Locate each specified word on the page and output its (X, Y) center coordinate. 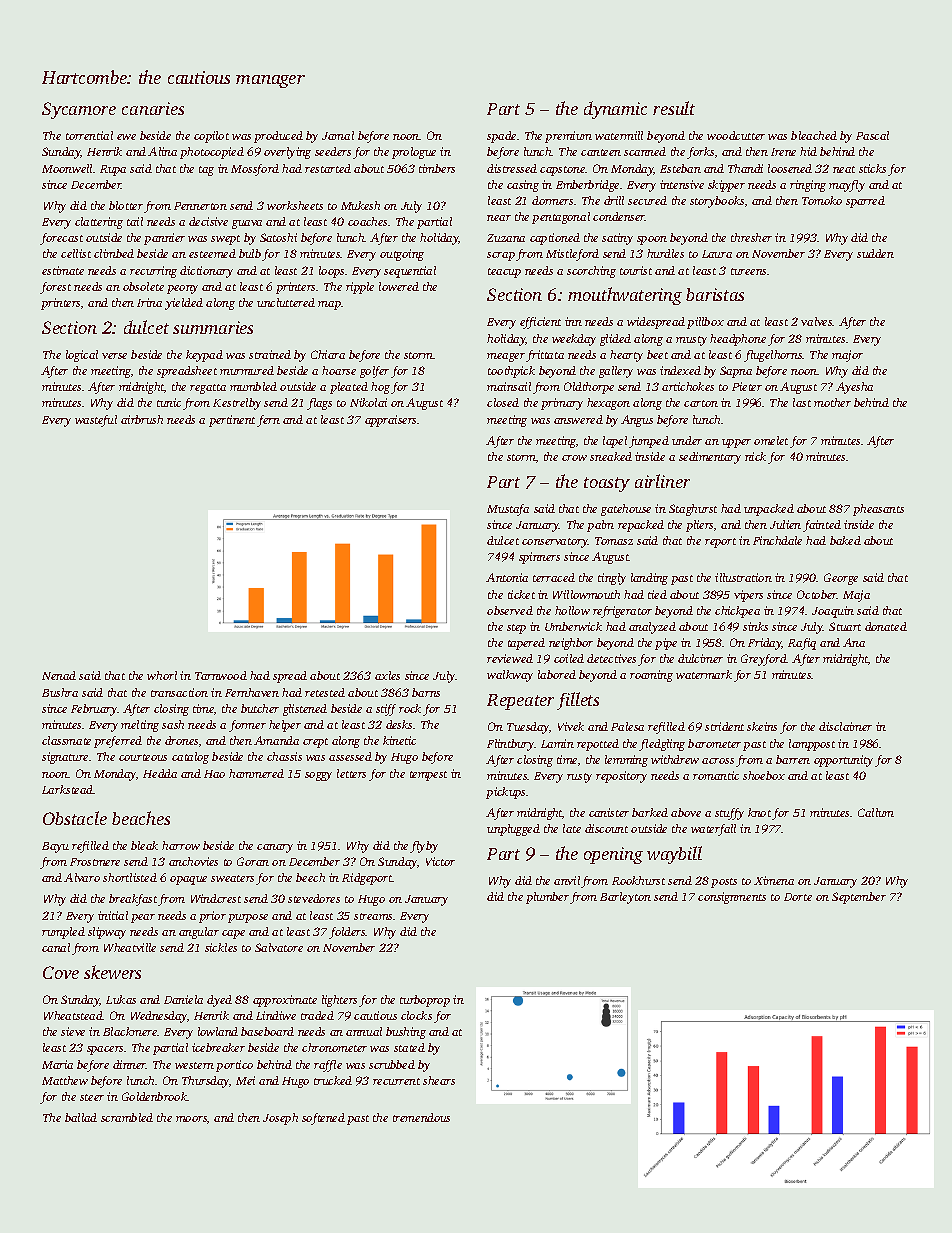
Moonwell (67, 168)
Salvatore (279, 947)
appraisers (391, 421)
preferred (118, 742)
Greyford (764, 660)
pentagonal (561, 218)
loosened (790, 168)
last (802, 402)
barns (426, 692)
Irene (783, 152)
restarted (328, 168)
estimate (63, 270)
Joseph (280, 1119)
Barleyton (625, 898)
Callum (876, 812)
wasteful (96, 421)
